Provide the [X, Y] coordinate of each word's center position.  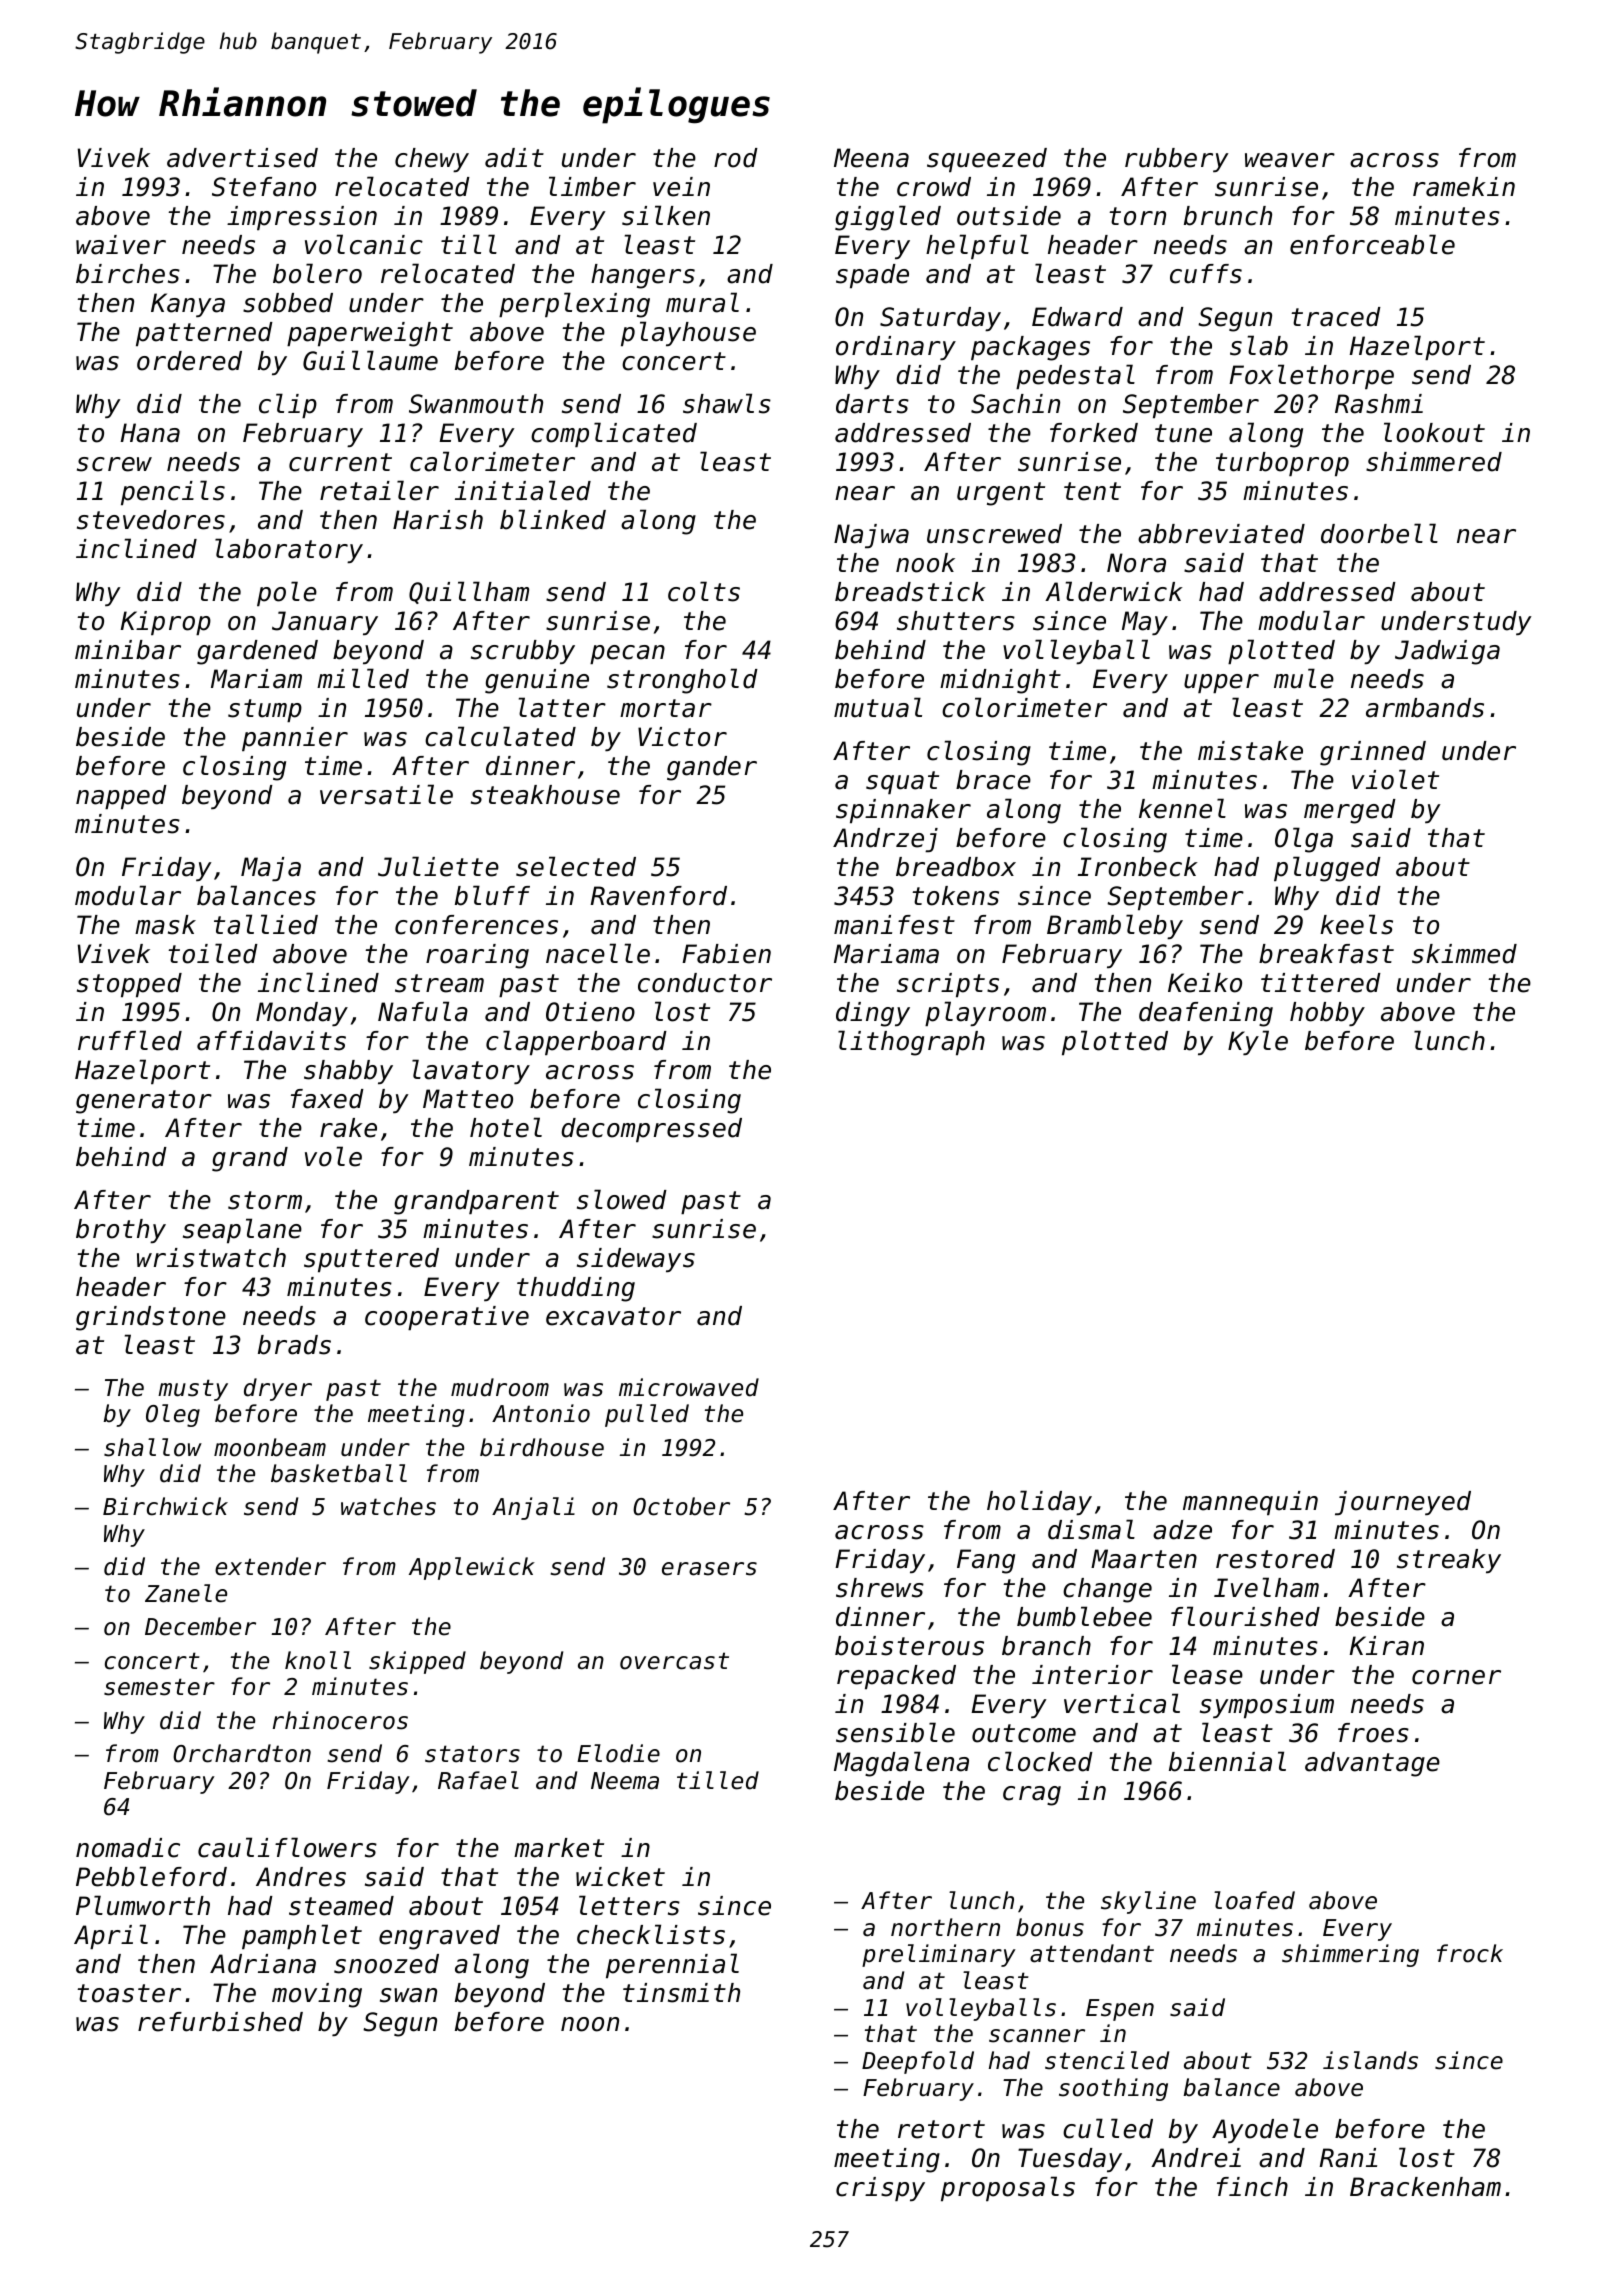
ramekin [1464, 187]
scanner [1037, 2036]
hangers [643, 276]
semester [159, 1687]
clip [288, 405]
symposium [1267, 1706]
